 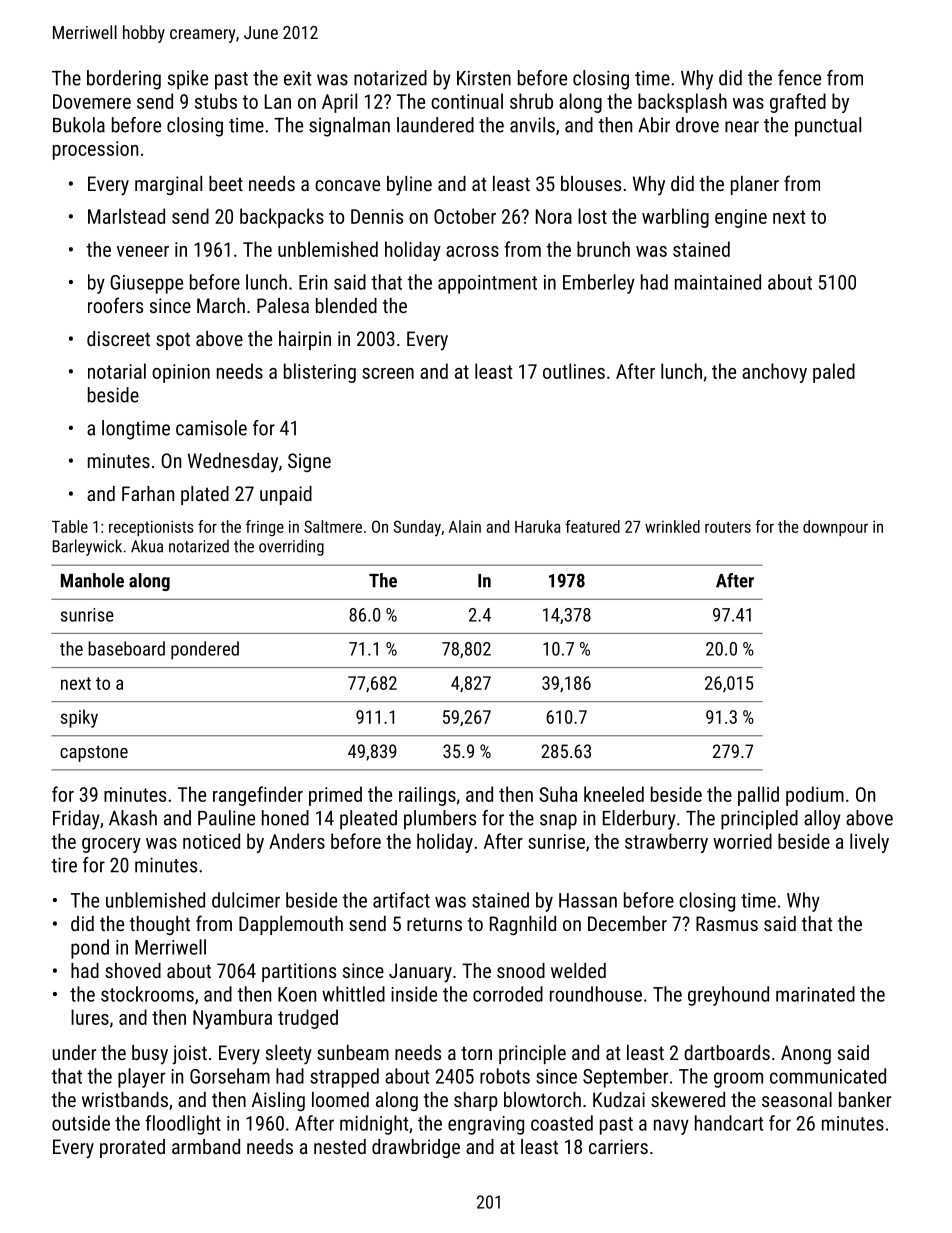 I want to click on maintained, so click(x=718, y=282).
